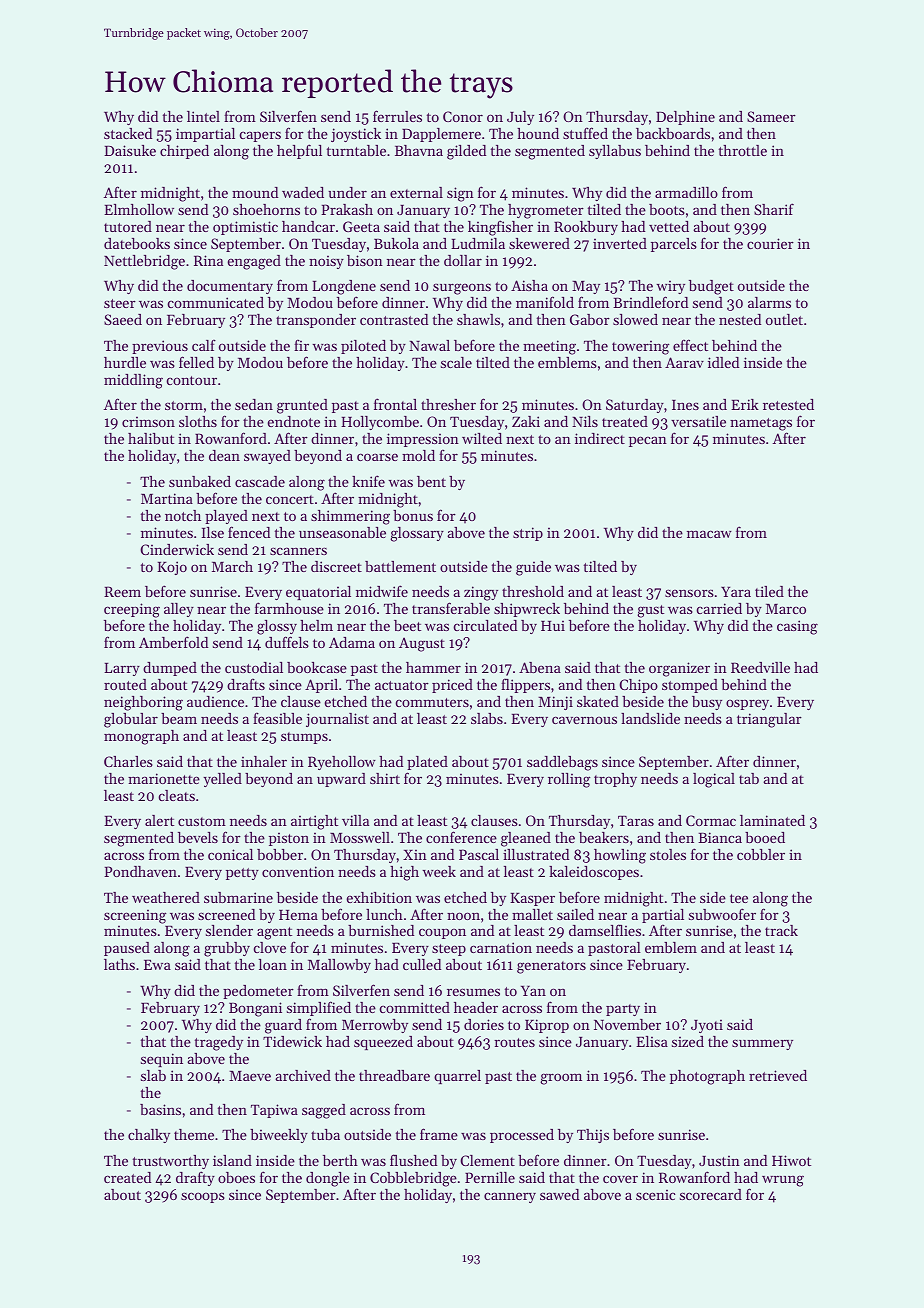  What do you see at coordinates (137, 243) in the document?
I see `datebooks` at bounding box center [137, 243].
